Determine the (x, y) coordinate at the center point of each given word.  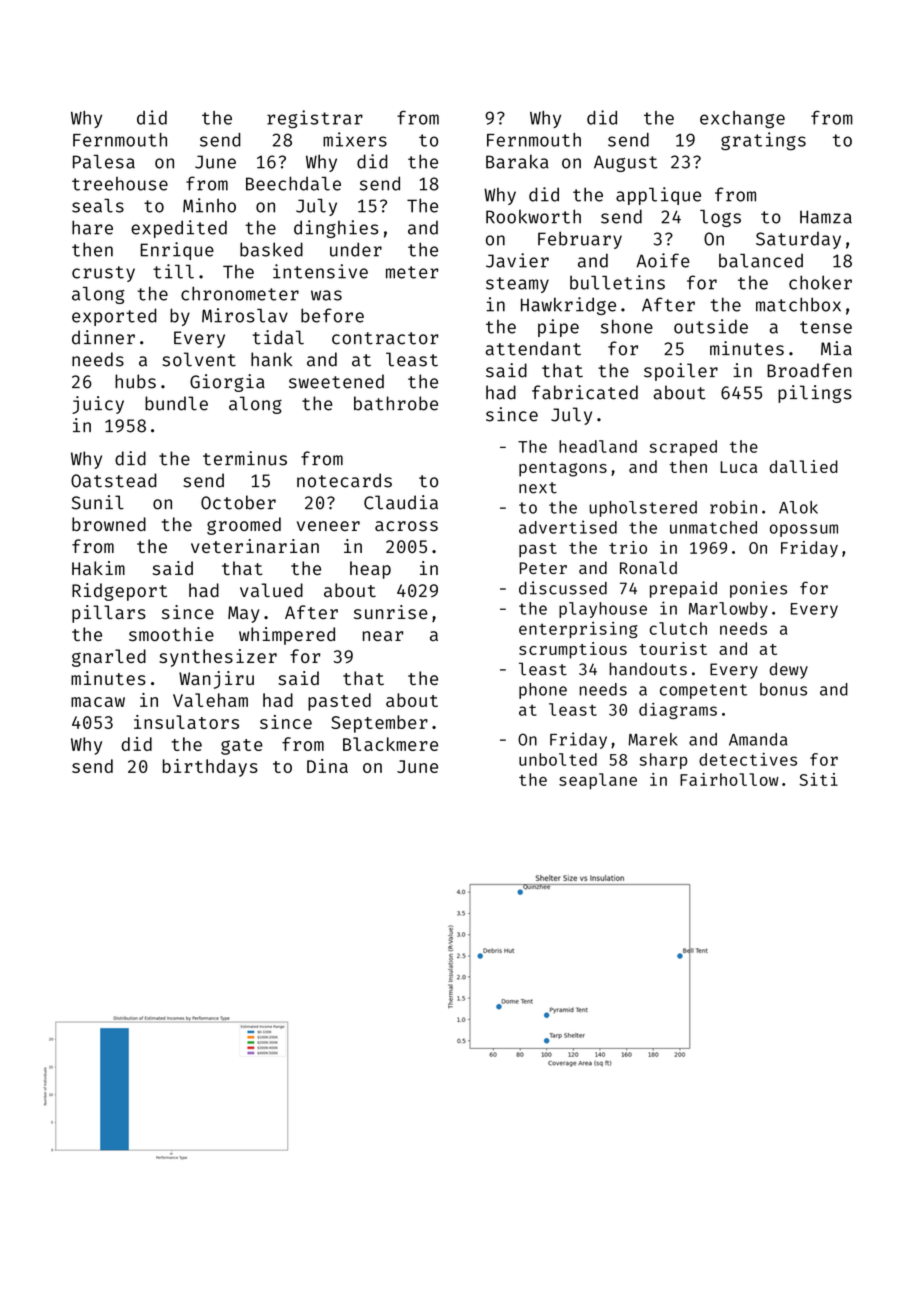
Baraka (517, 161)
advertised (568, 527)
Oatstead (113, 480)
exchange (742, 120)
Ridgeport (119, 592)
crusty (103, 274)
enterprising (578, 630)
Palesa (104, 162)
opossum (804, 530)
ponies (758, 589)
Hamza (826, 217)
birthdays (210, 768)
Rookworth (533, 216)
